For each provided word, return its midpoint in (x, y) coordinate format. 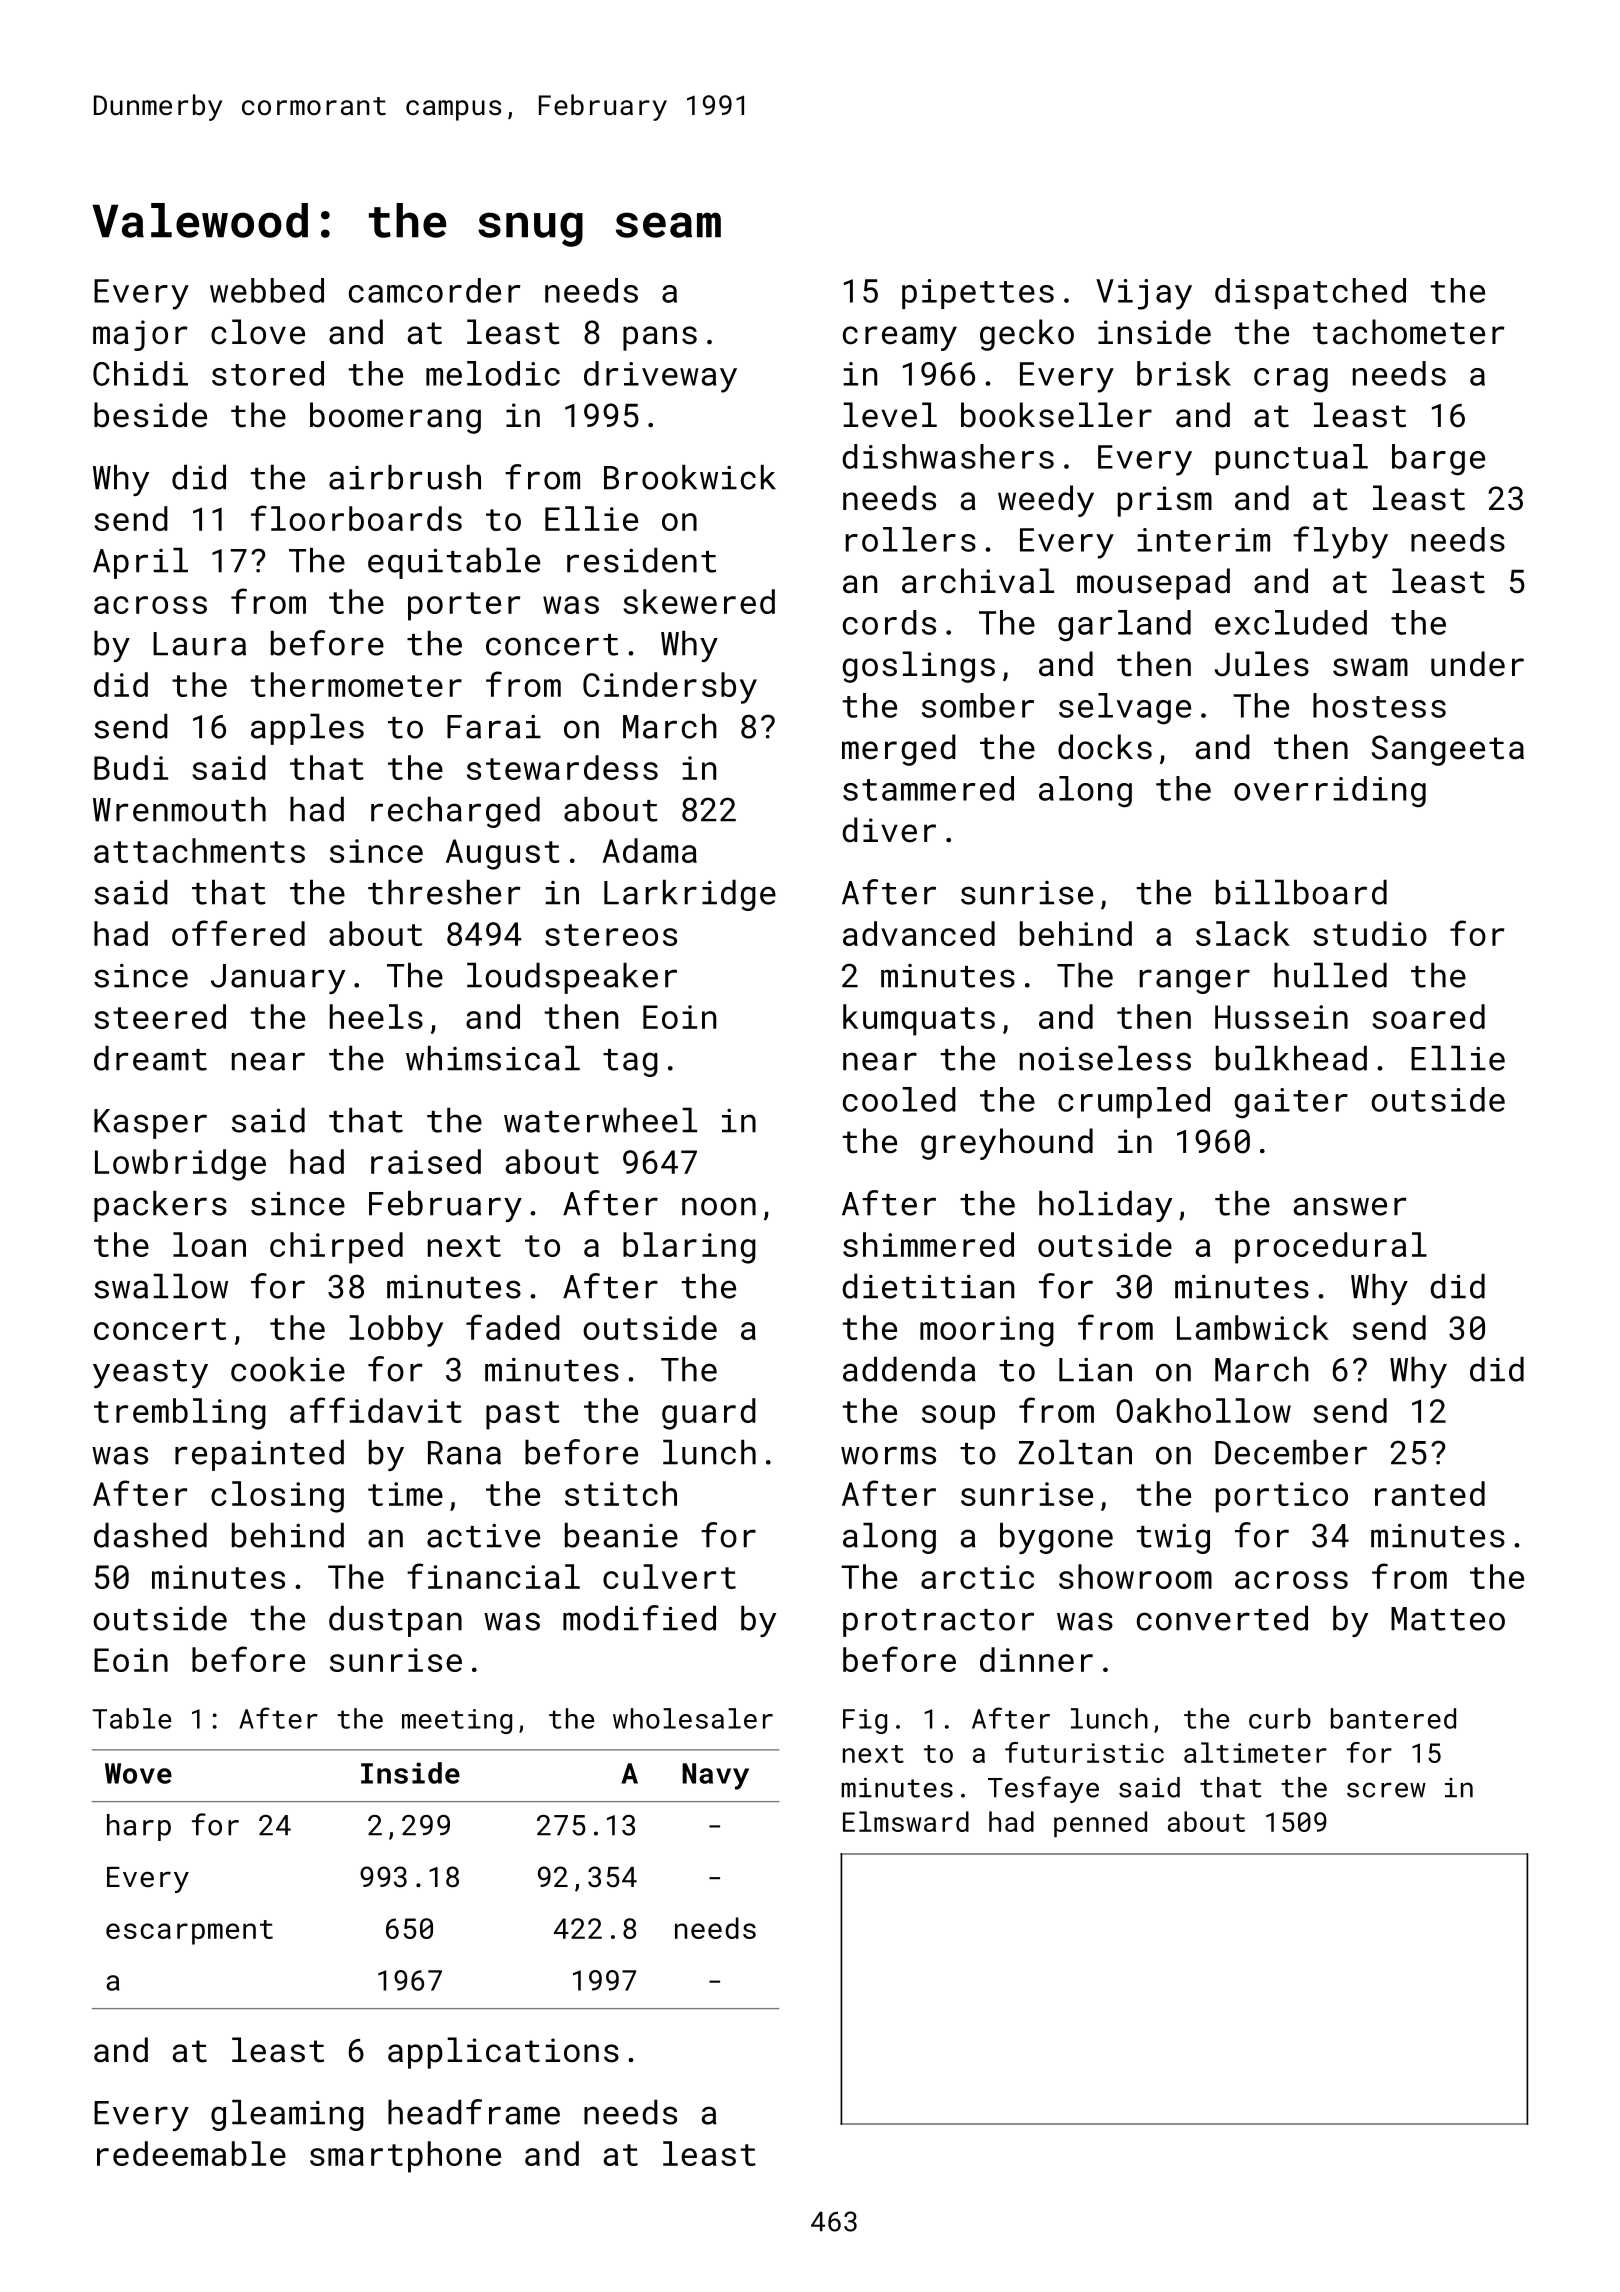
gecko (1027, 335)
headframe (474, 2112)
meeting (457, 1721)
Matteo (1448, 1619)
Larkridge (690, 895)
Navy (715, 1776)
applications (503, 2053)
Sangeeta (1448, 750)
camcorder (434, 290)
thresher (444, 892)
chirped (336, 1248)
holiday (1105, 1206)
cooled (899, 1099)
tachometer (1409, 332)
